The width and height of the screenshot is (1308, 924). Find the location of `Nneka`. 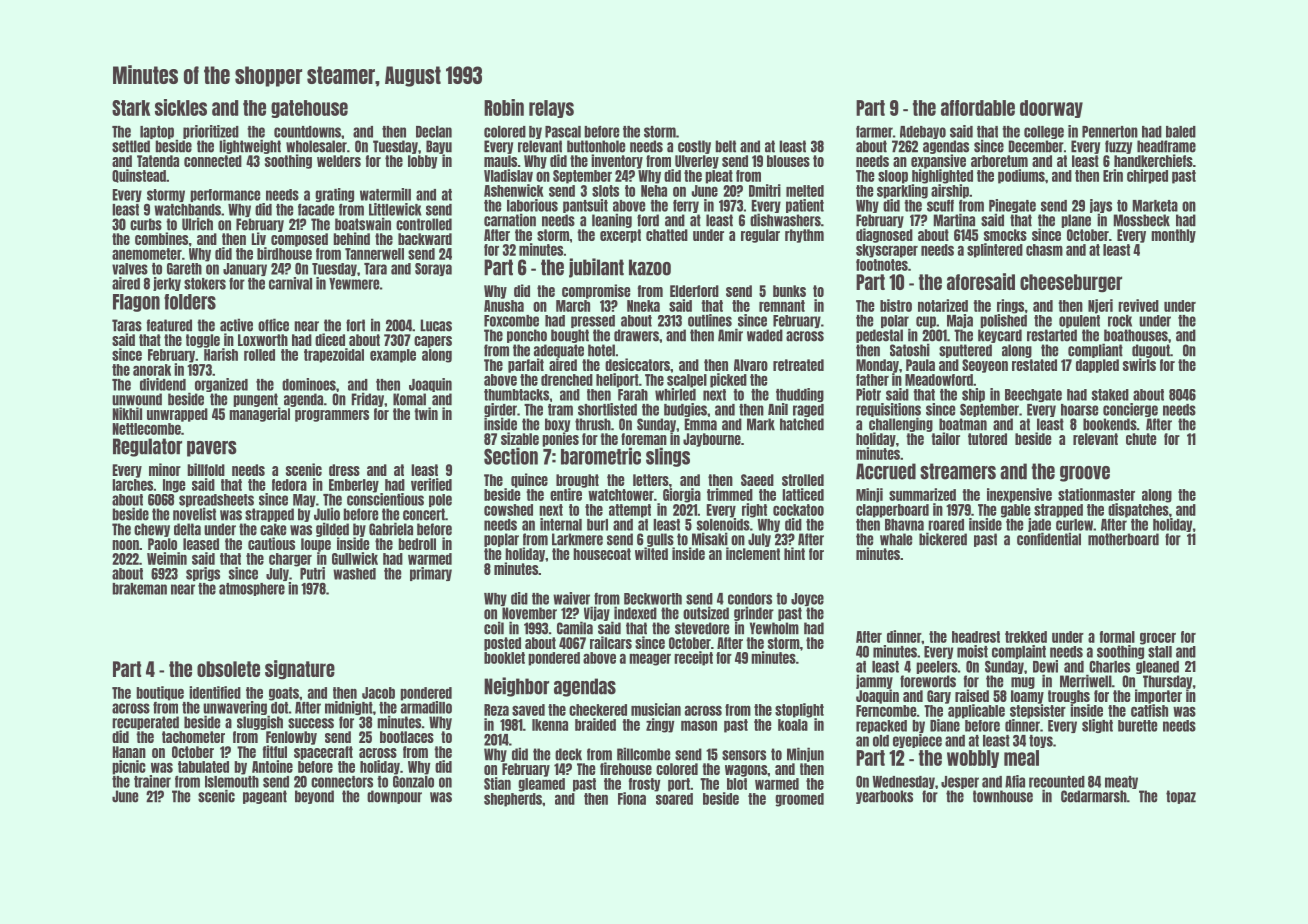

Nneka is located at coordinates (643, 306).
